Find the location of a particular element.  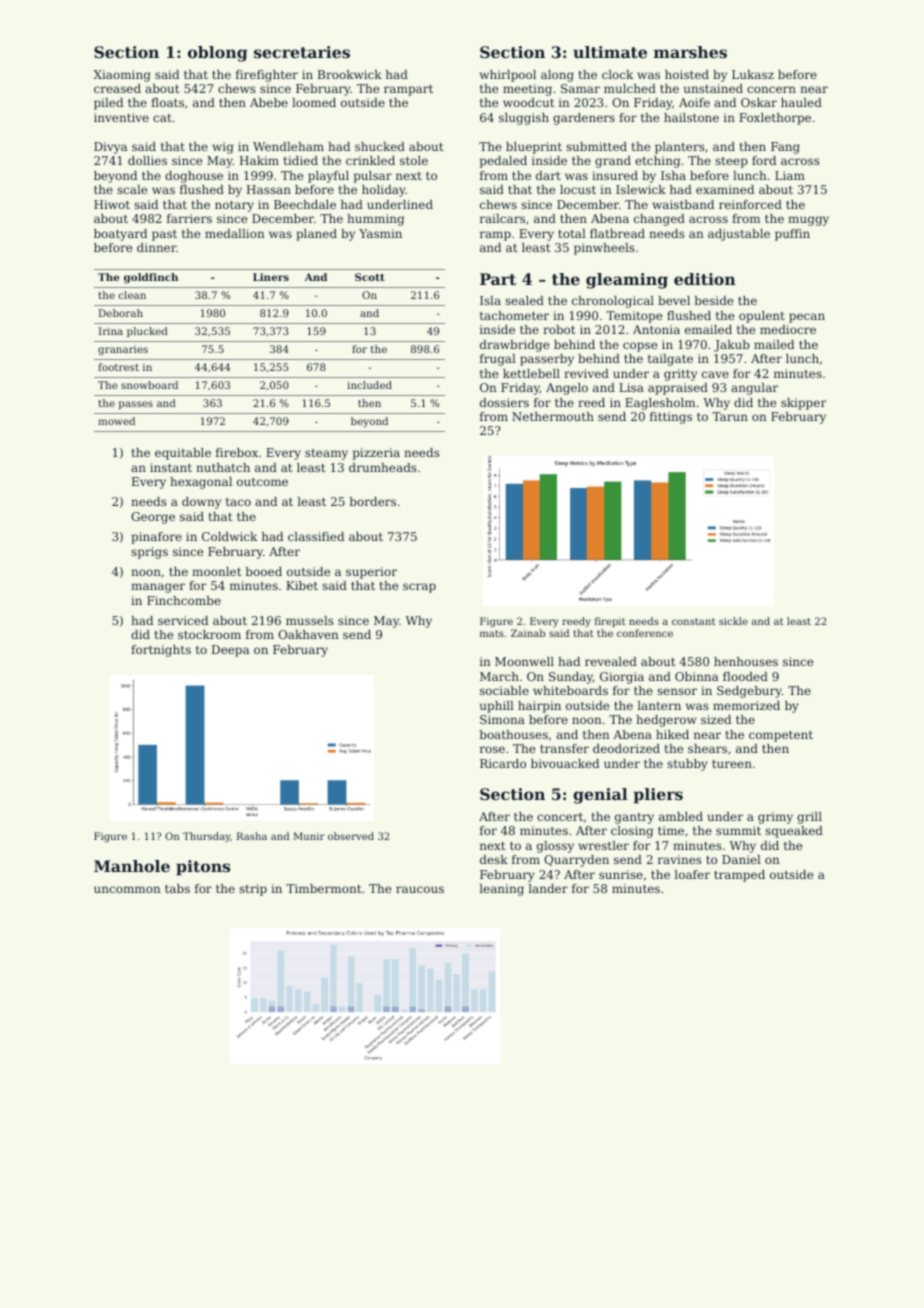

sickle is located at coordinates (733, 621).
